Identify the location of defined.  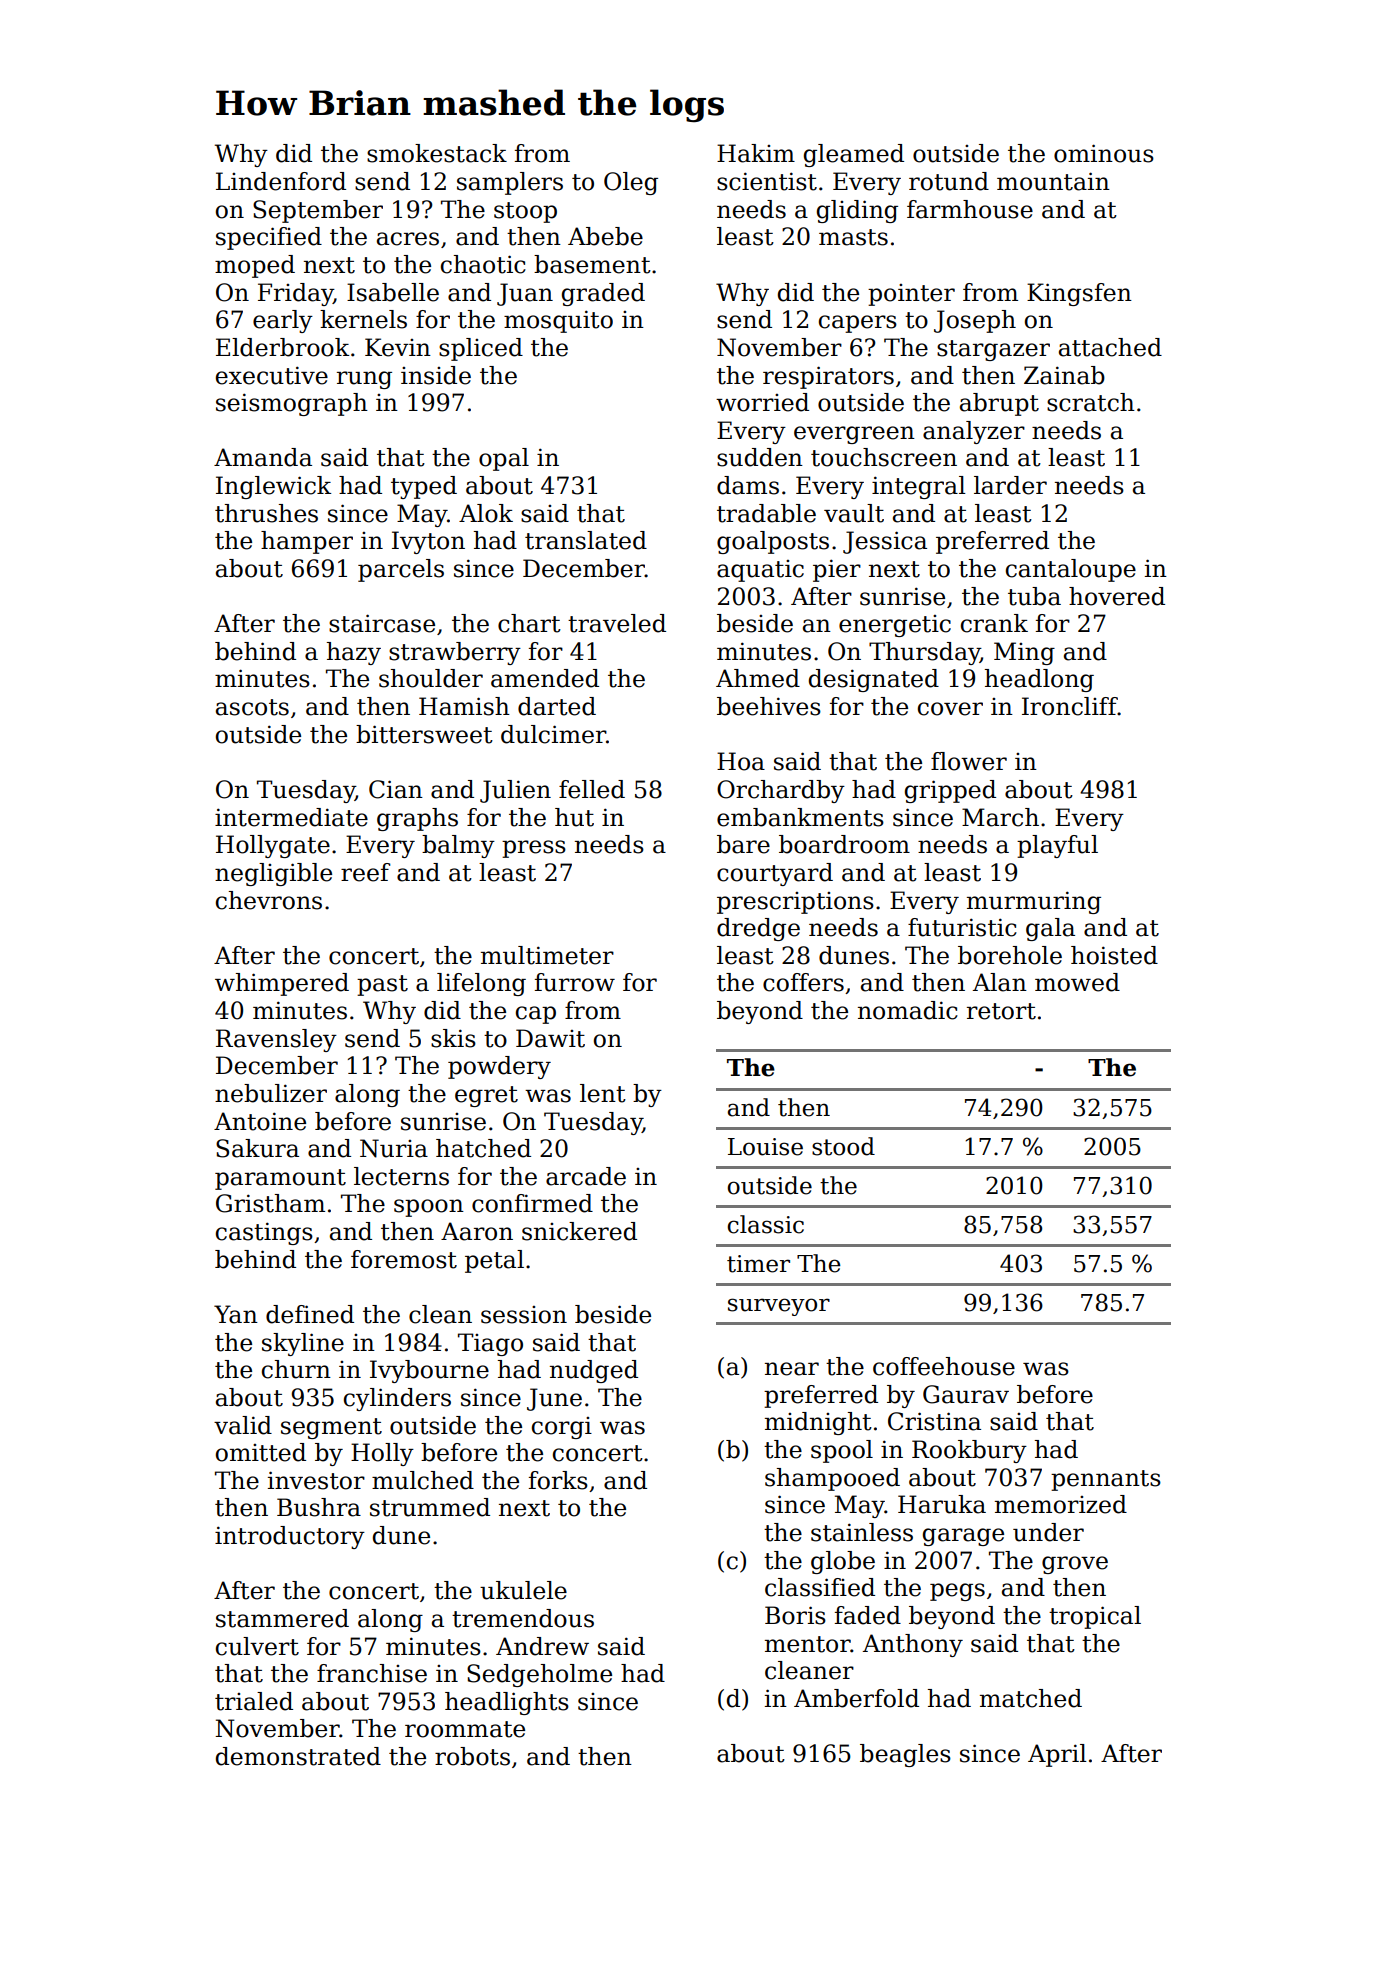
(310, 1314).
